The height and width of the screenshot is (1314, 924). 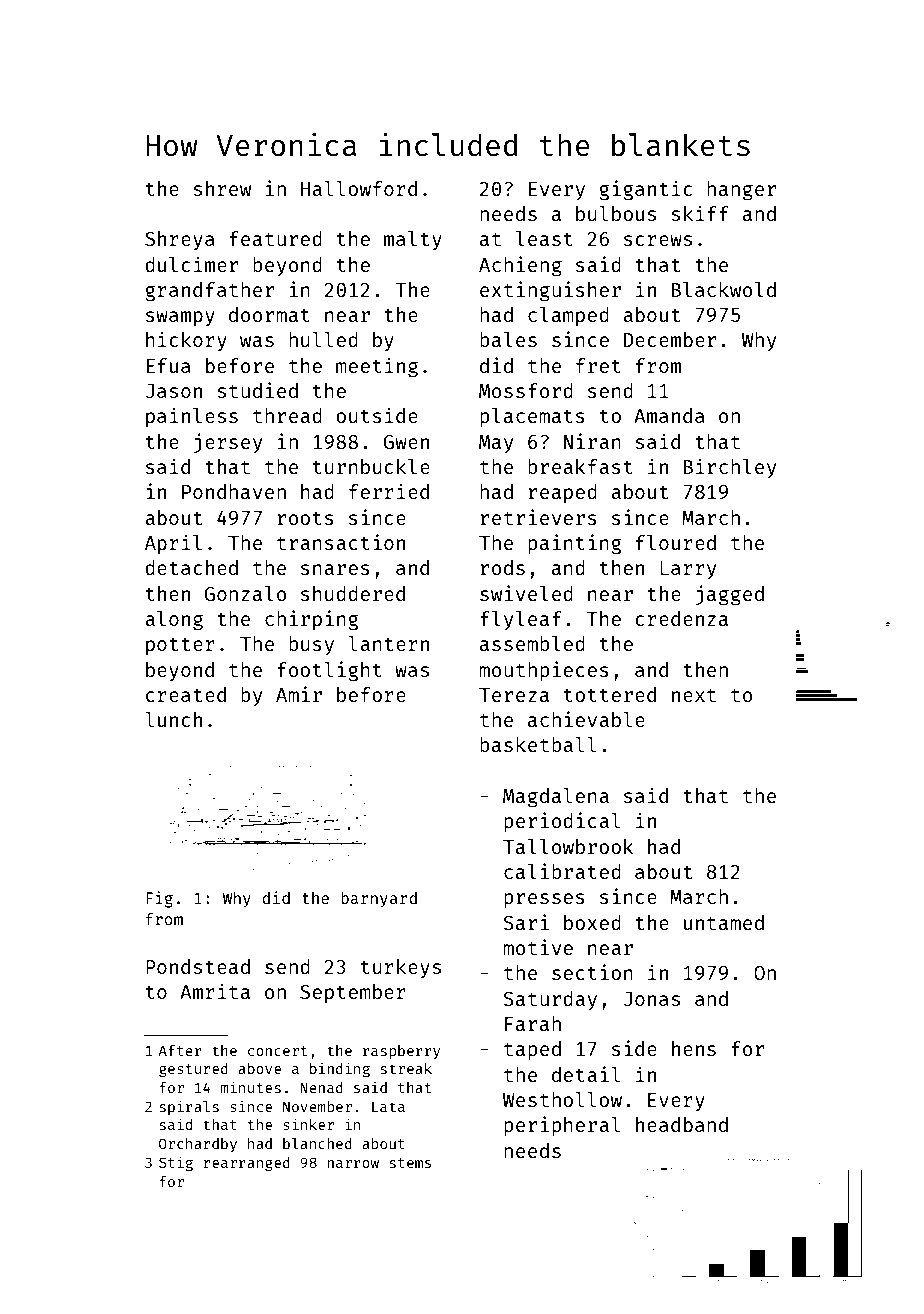 I want to click on shrew, so click(x=222, y=188).
